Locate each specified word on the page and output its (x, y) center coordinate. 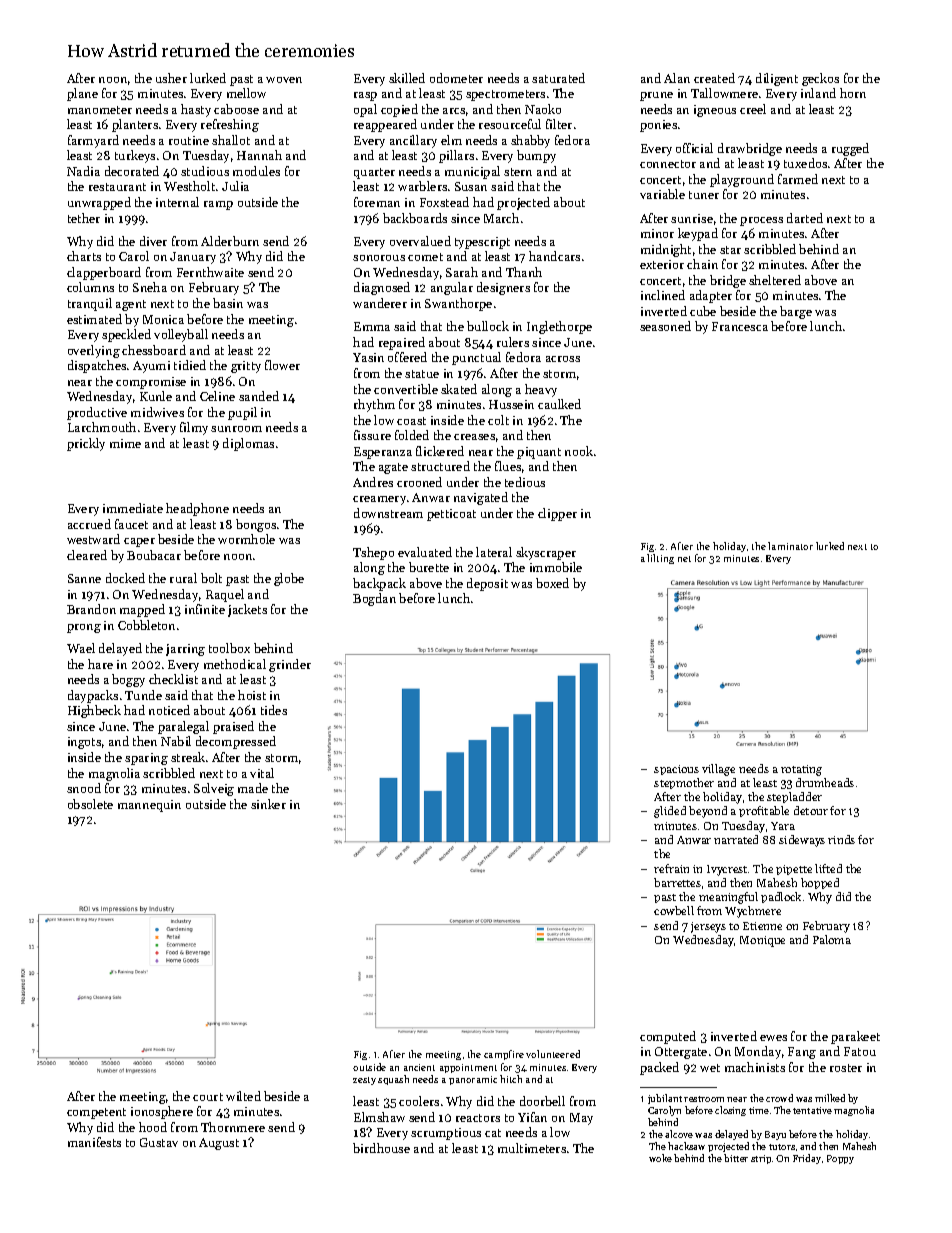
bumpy (536, 156)
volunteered (553, 1054)
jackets (247, 610)
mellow (246, 93)
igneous (715, 111)
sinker (268, 804)
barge (796, 312)
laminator (790, 546)
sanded (259, 396)
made (253, 788)
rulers (513, 342)
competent (96, 1113)
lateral (494, 552)
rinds (841, 839)
